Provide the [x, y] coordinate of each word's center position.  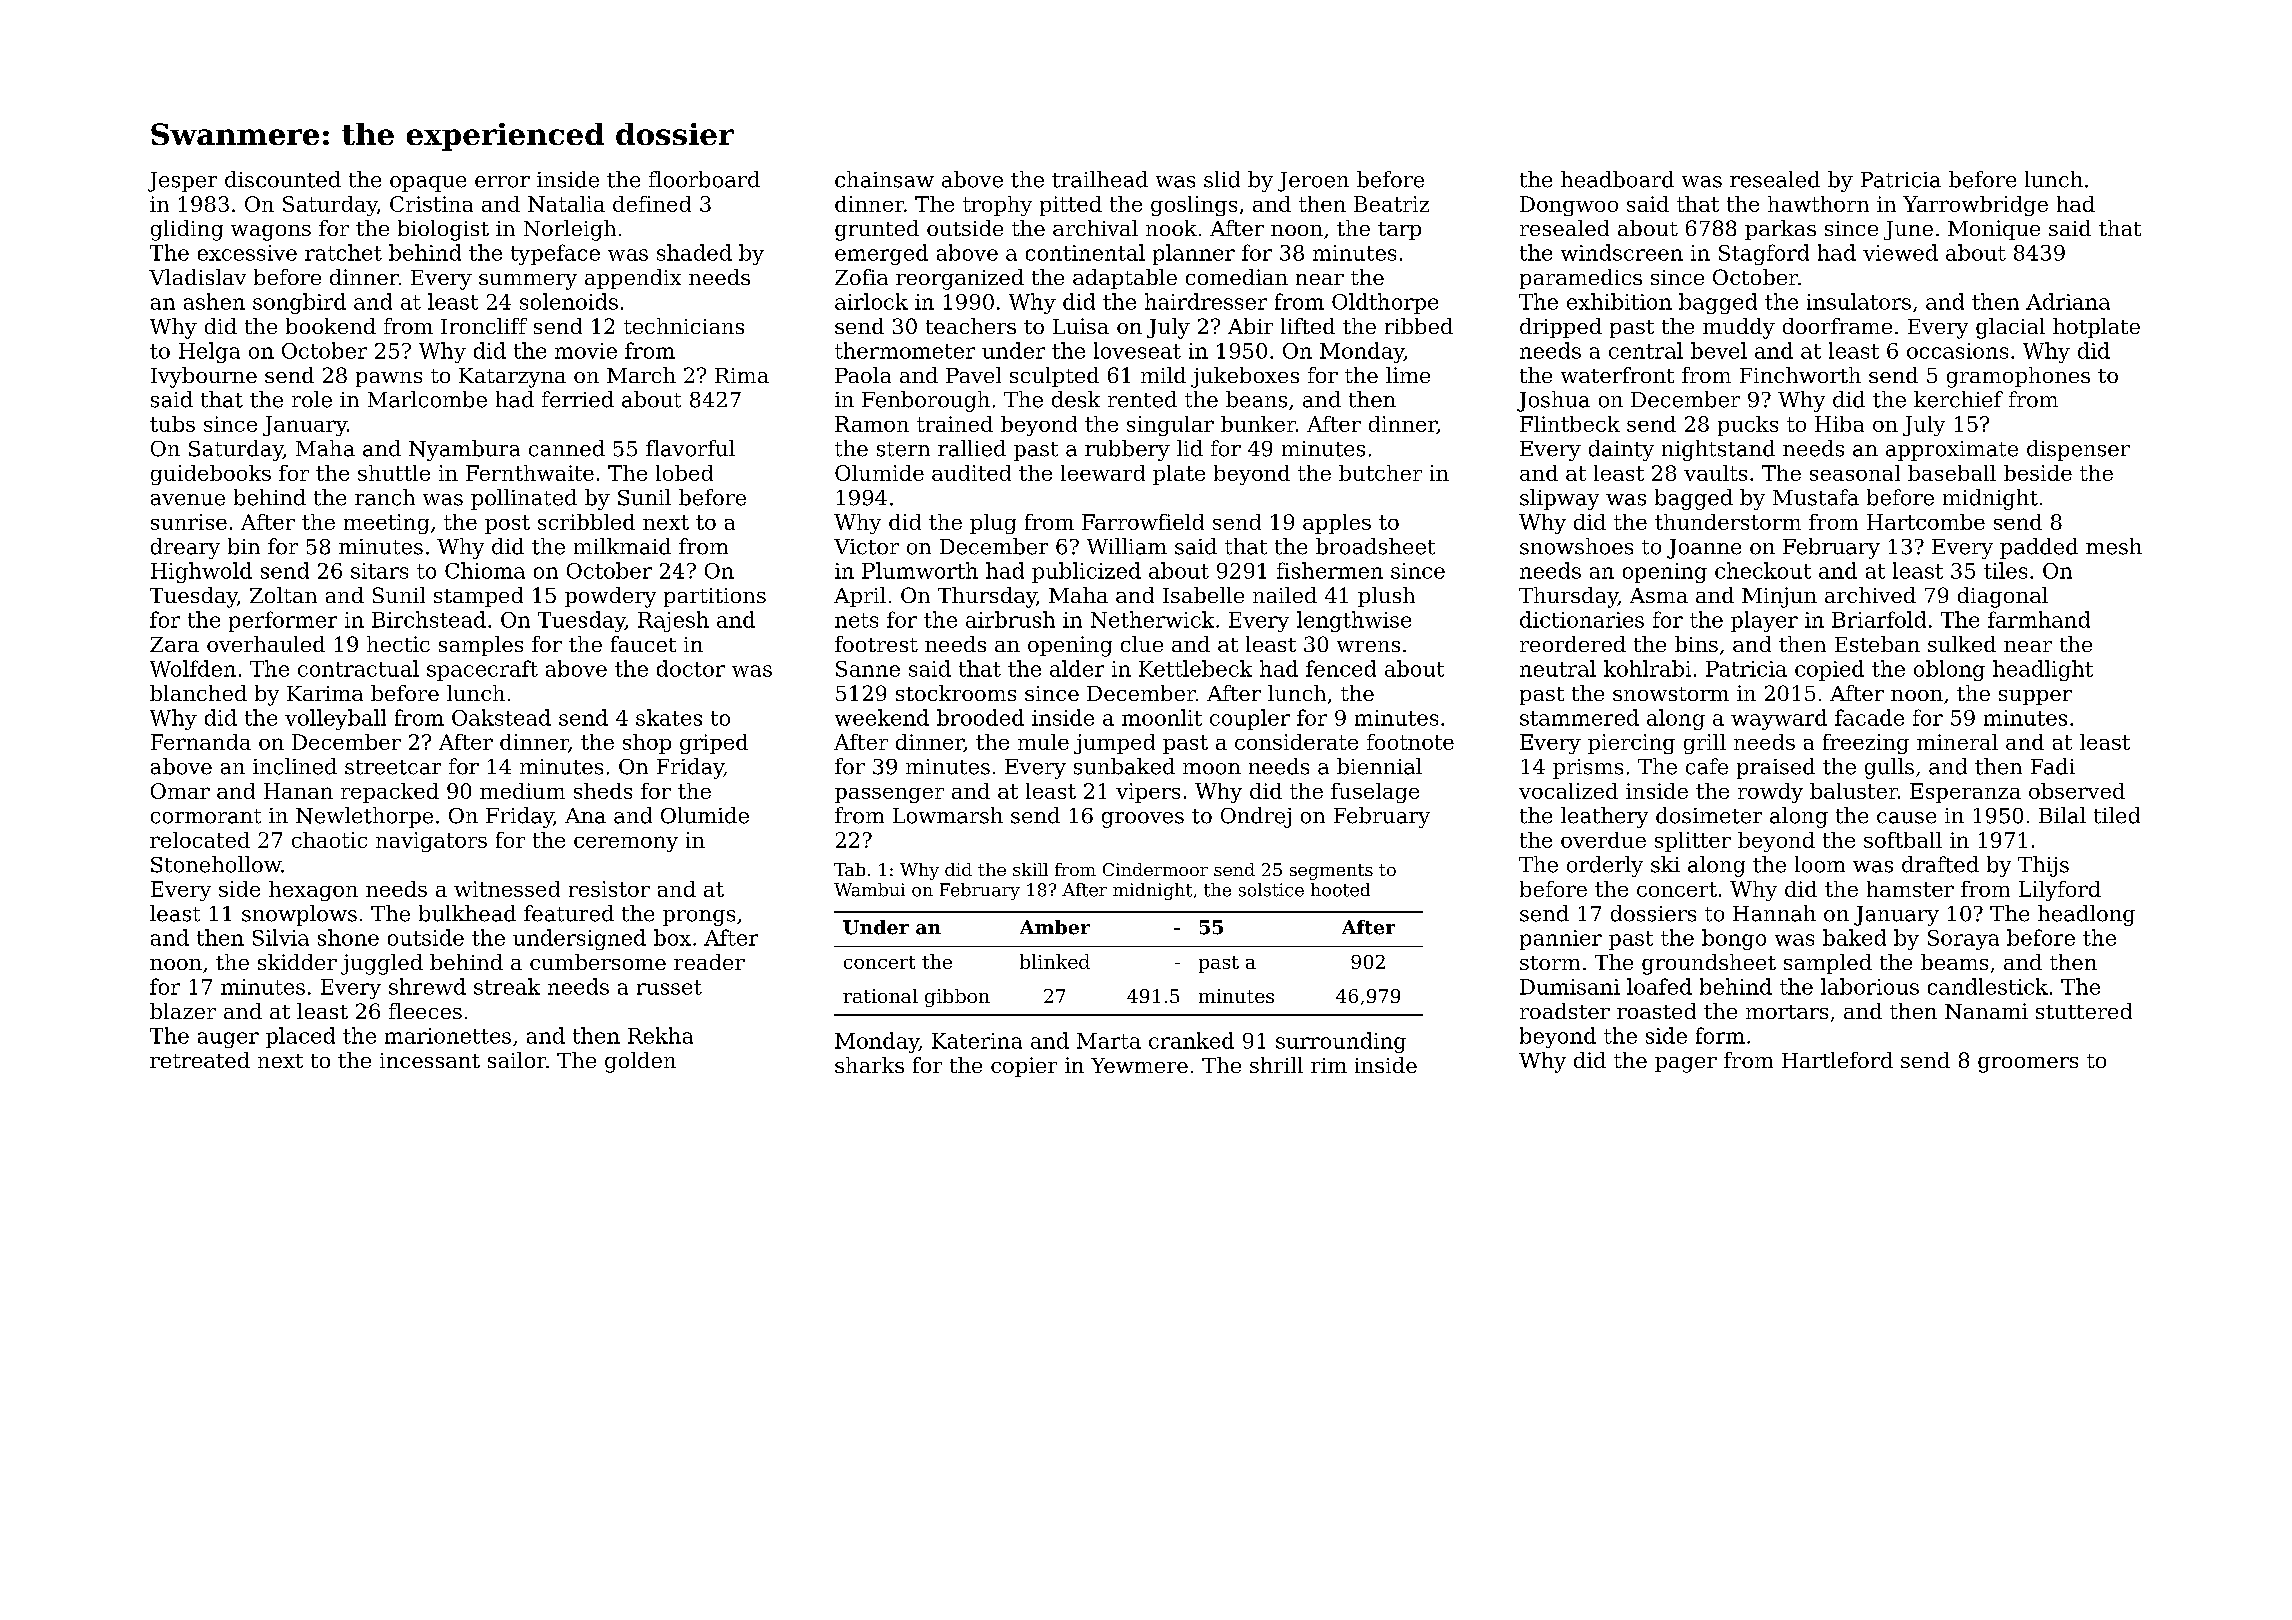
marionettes [448, 1036]
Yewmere [1139, 1065]
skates [669, 717]
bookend [331, 326]
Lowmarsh [948, 815]
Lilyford [2060, 891]
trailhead [1100, 179]
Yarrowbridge [1975, 206]
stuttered [2084, 1011]
